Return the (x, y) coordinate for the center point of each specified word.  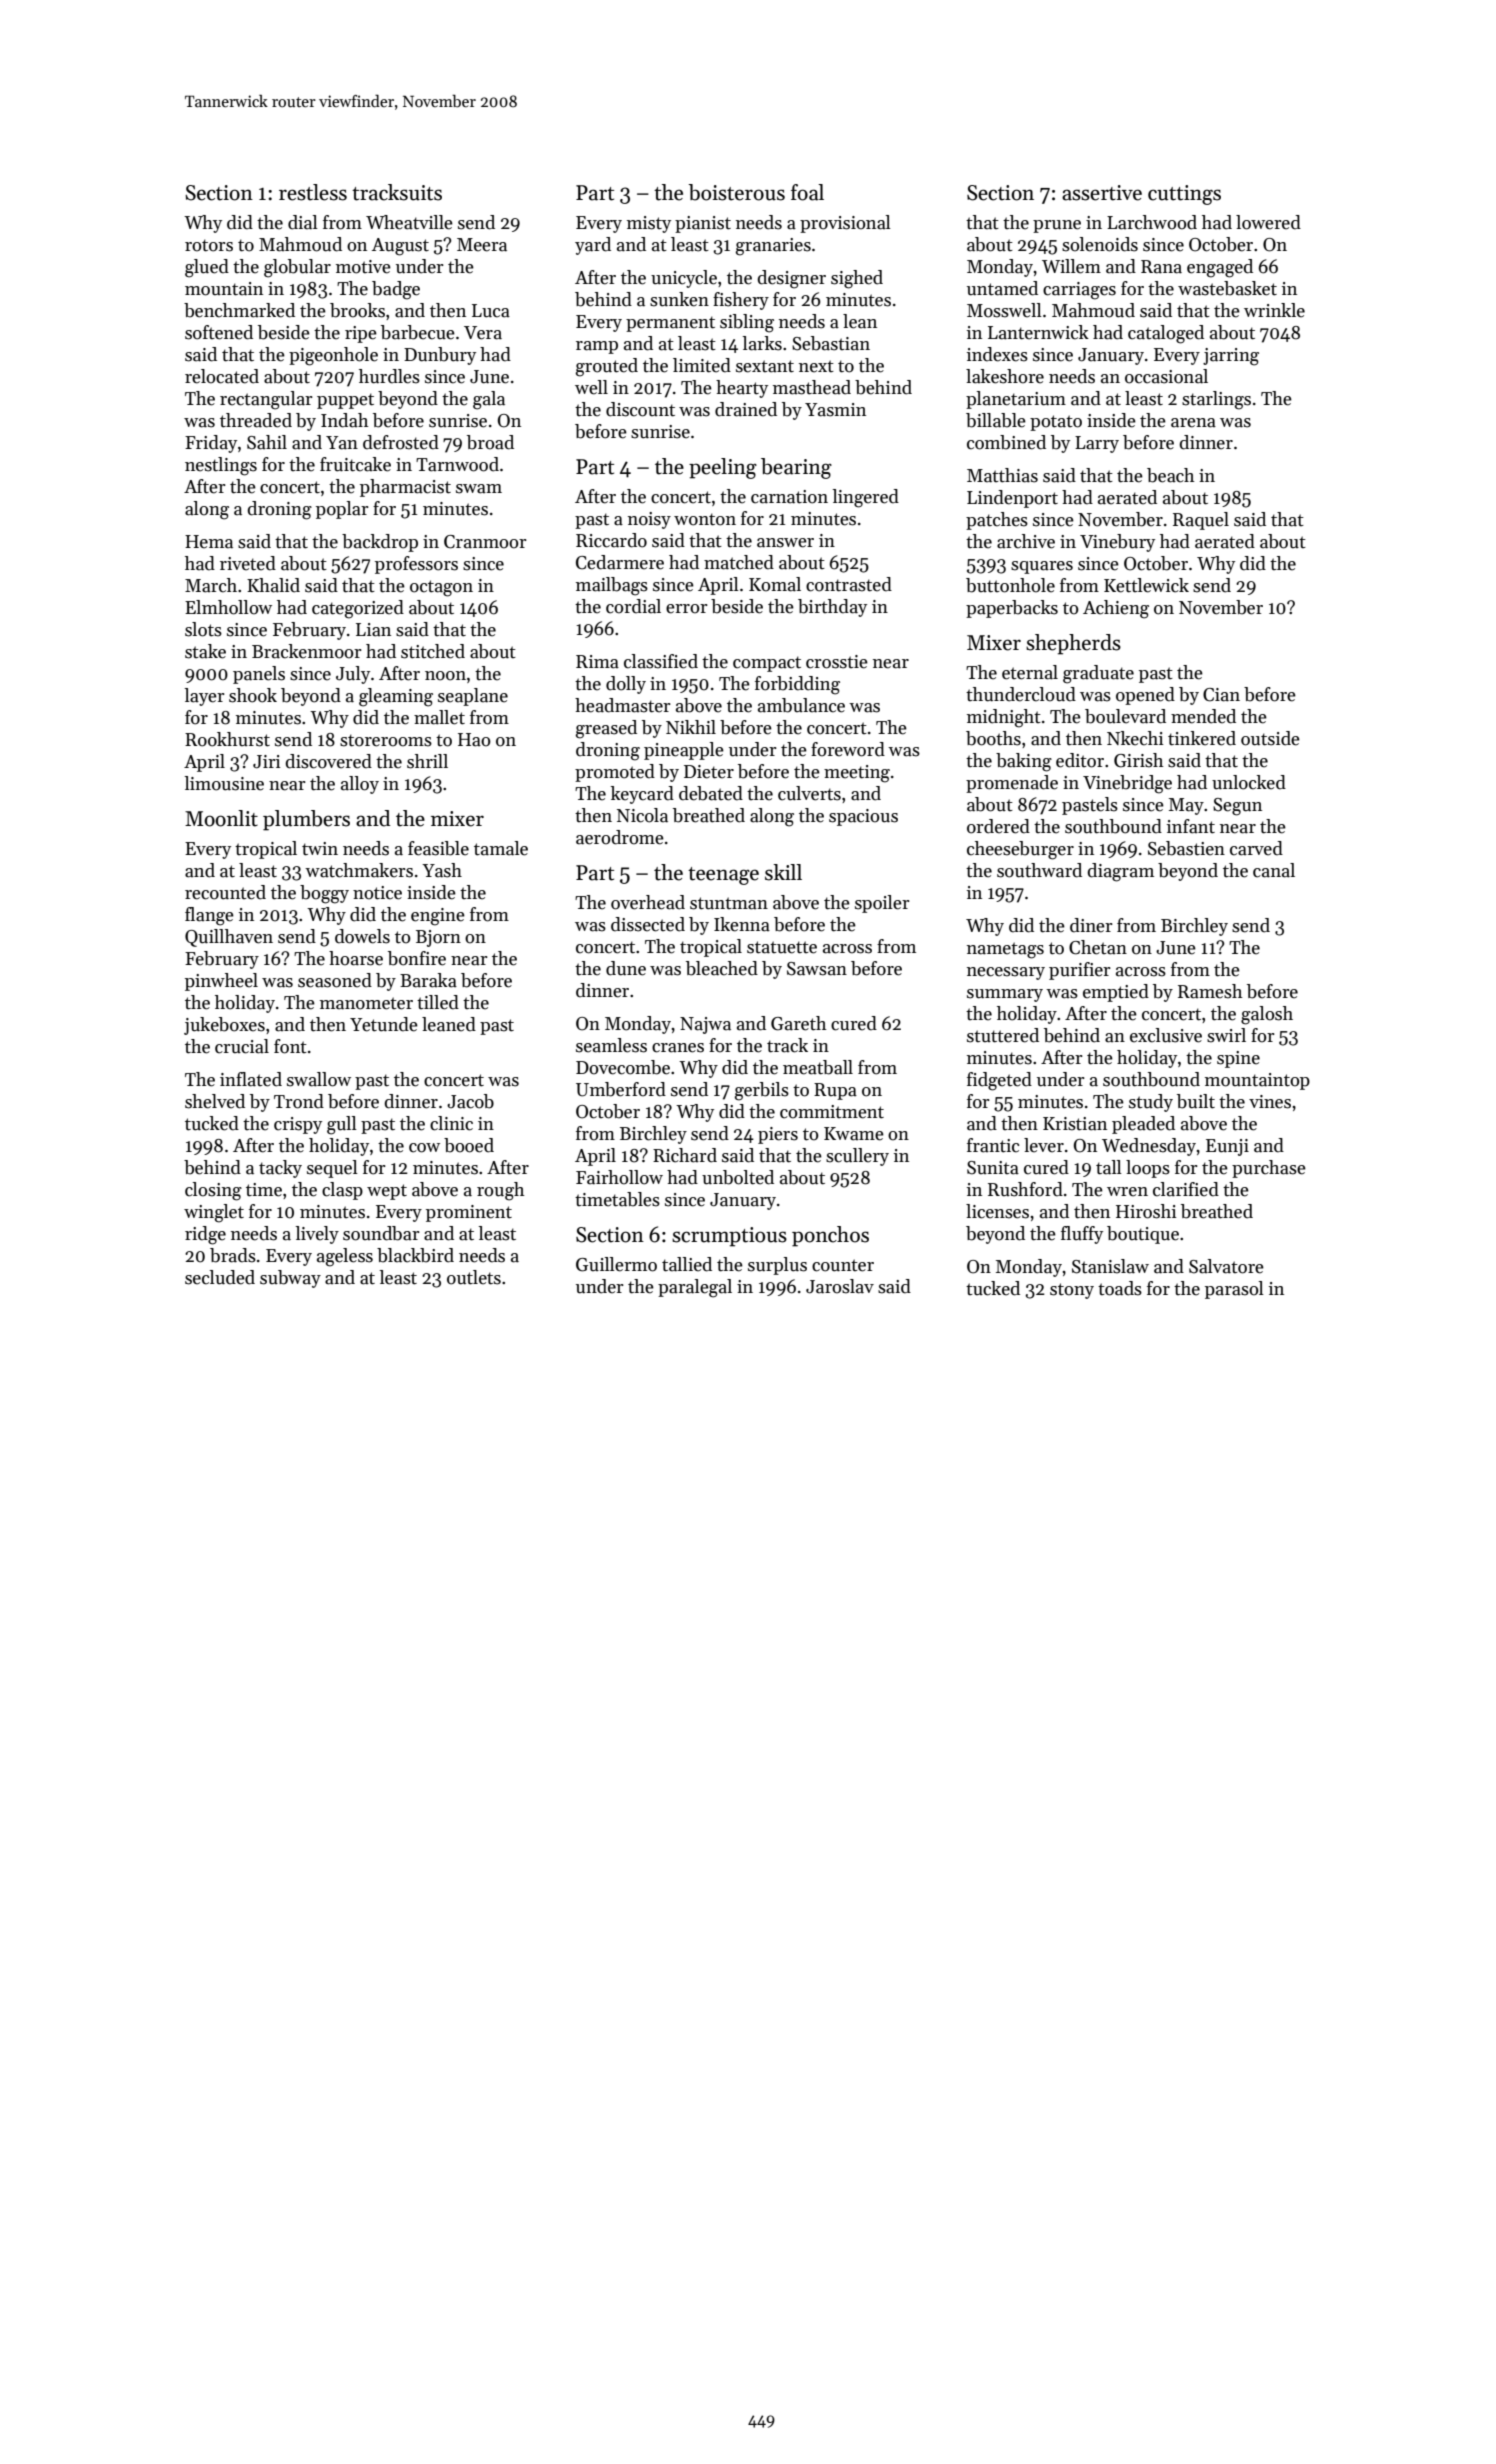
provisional (845, 224)
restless (313, 192)
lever (1044, 1145)
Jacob (470, 1101)
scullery (857, 1157)
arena (1193, 423)
